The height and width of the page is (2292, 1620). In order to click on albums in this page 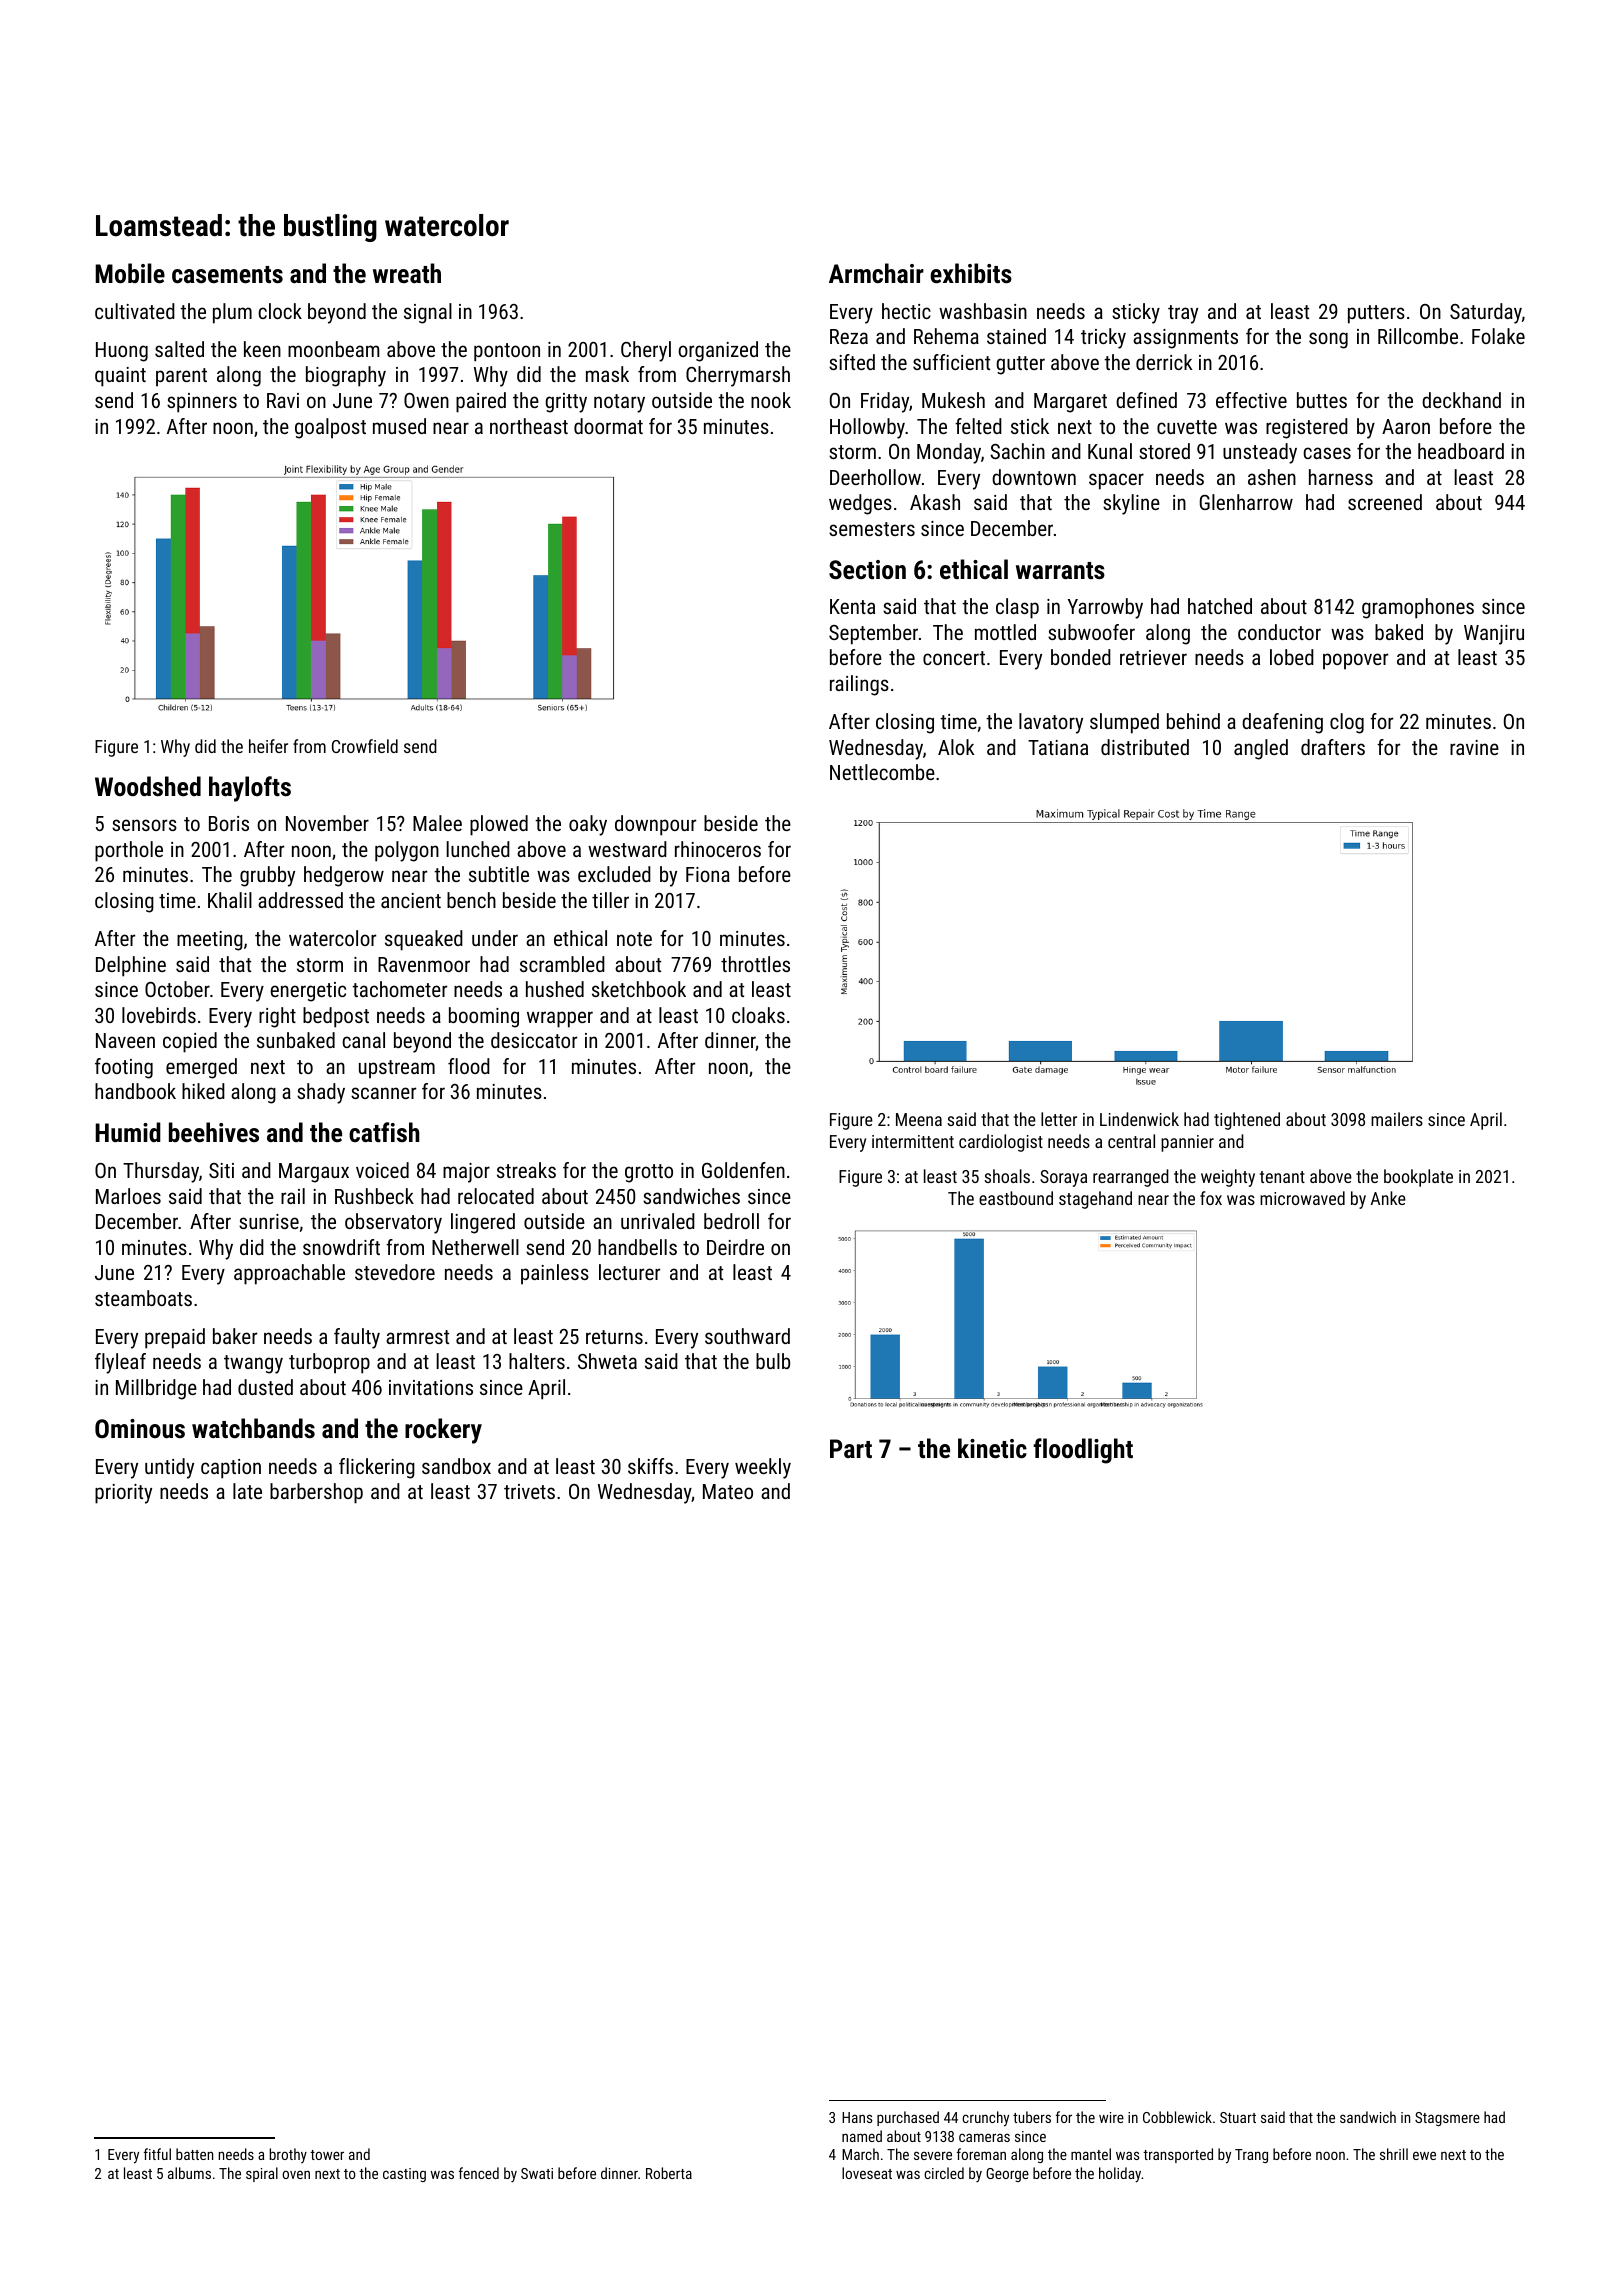, I will do `click(189, 2173)`.
